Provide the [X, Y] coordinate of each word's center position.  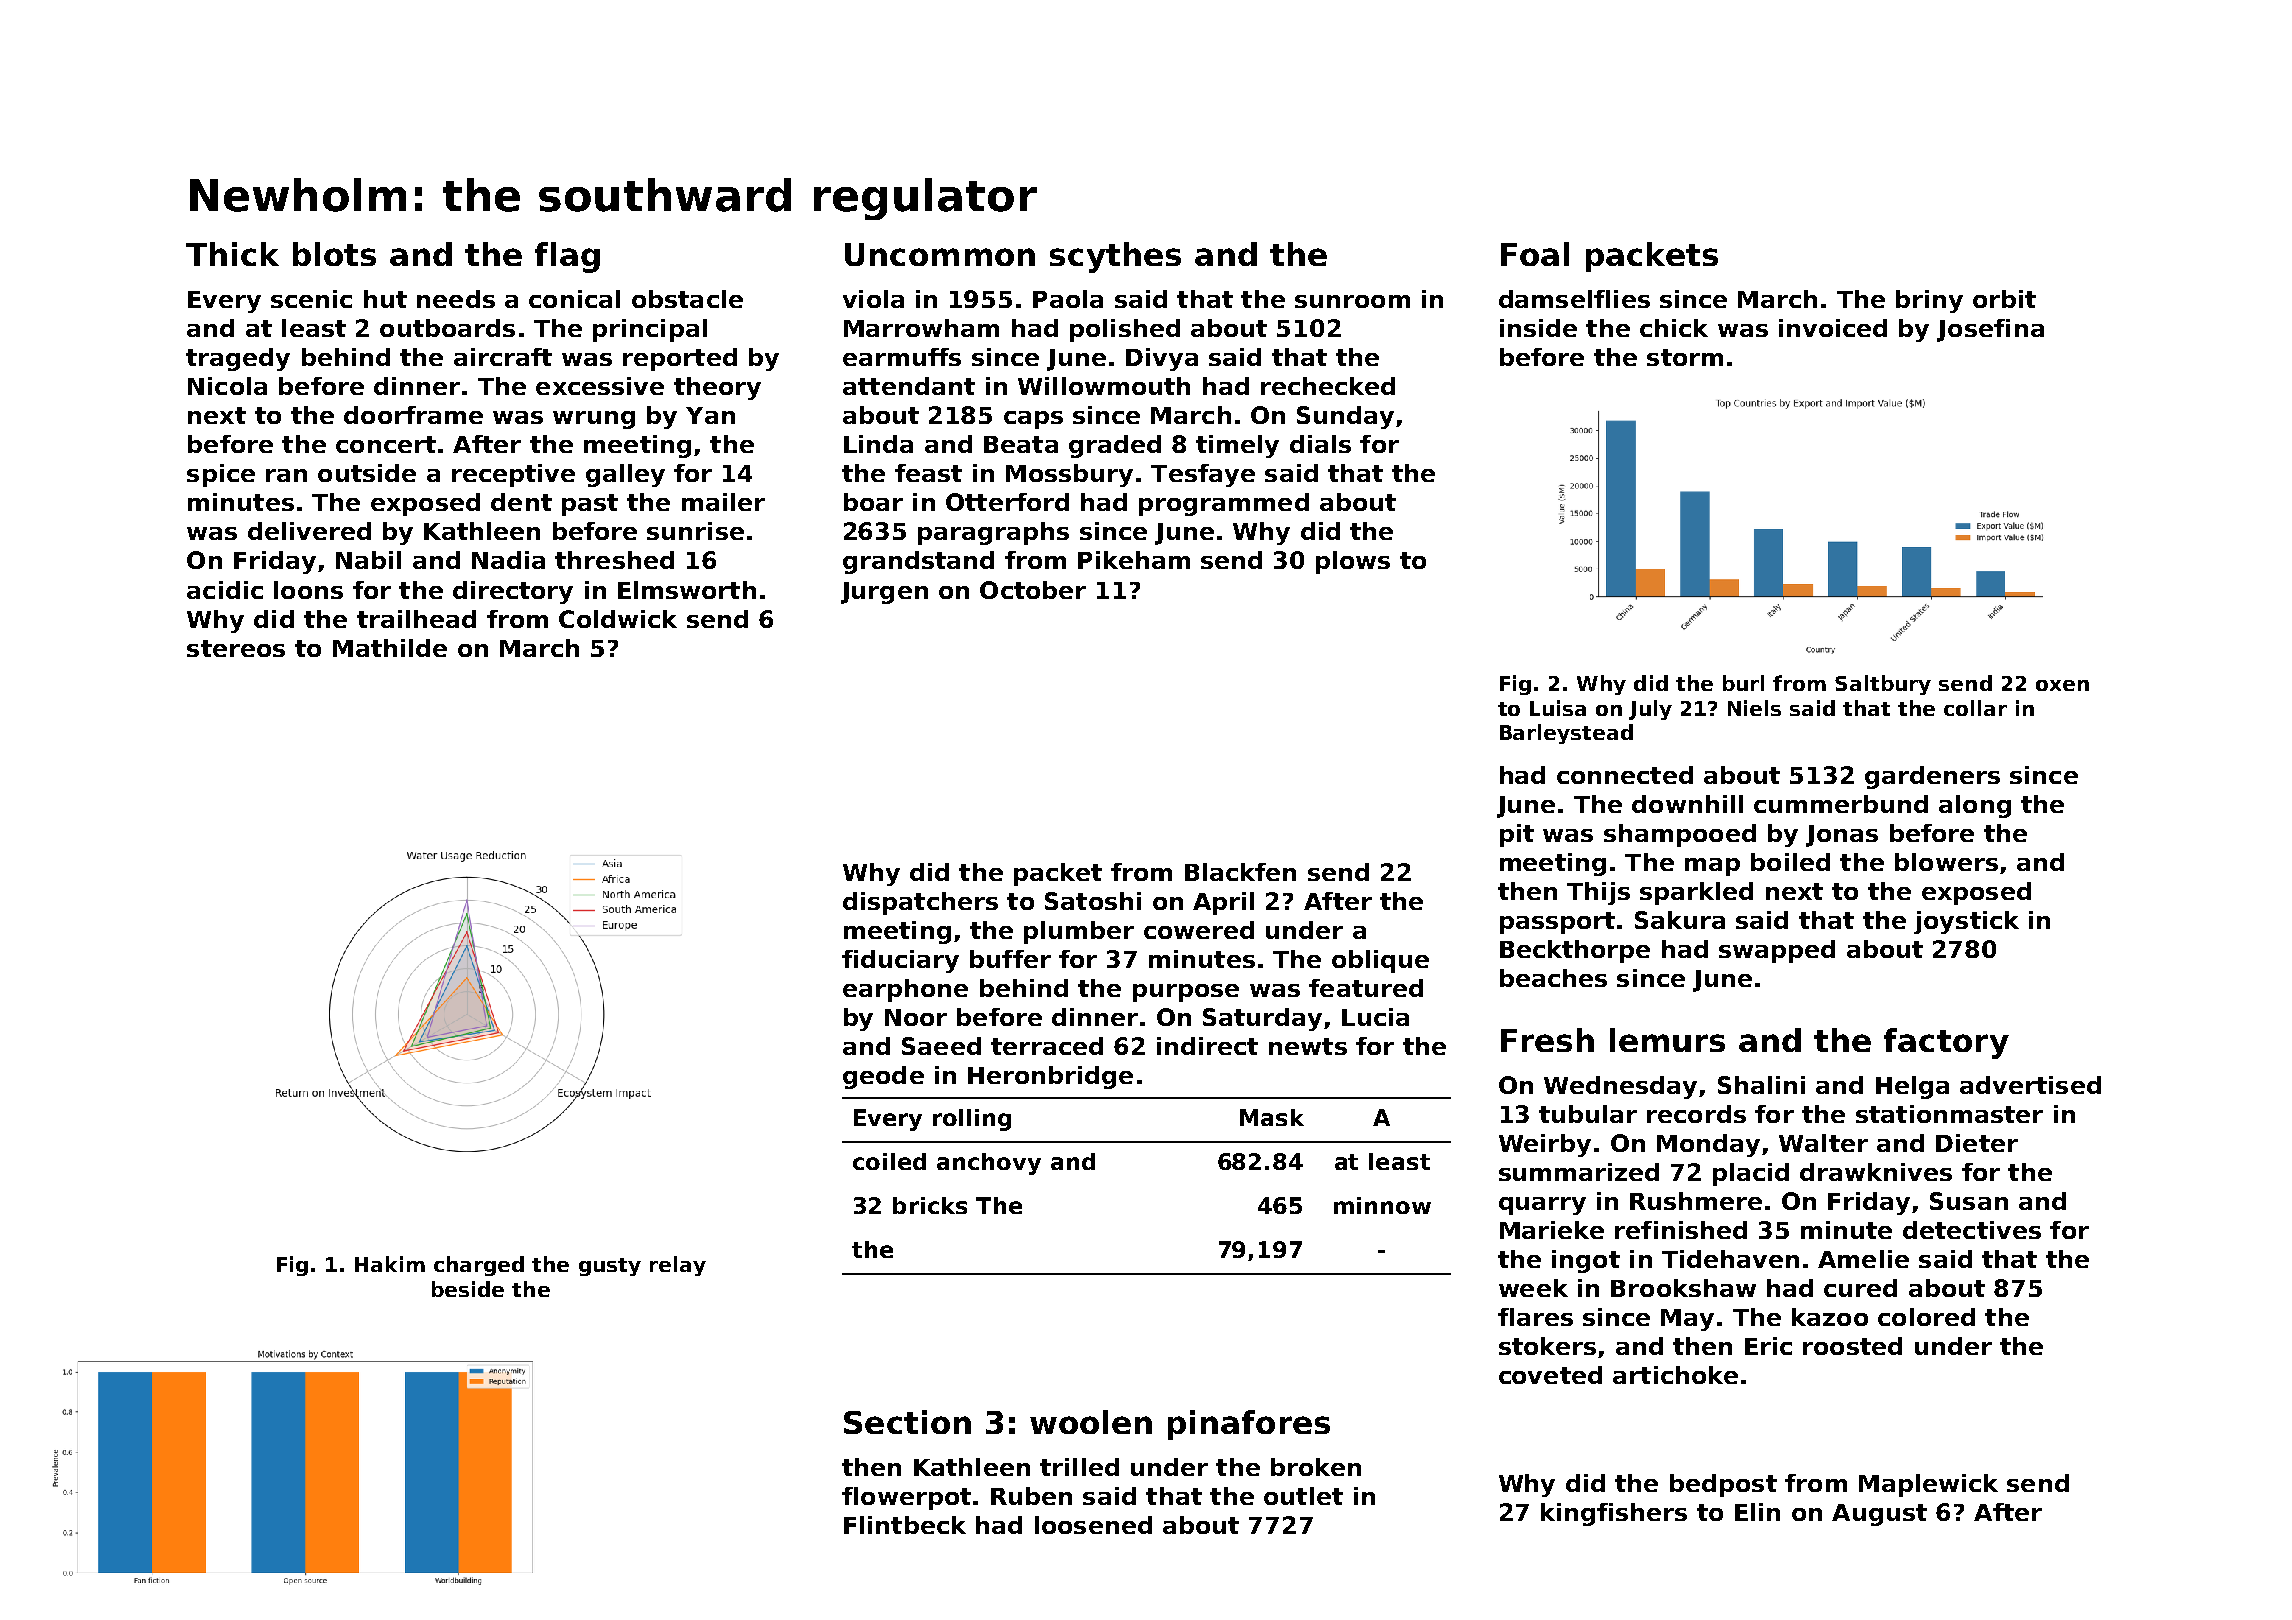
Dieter [1977, 1143]
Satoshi [1093, 901]
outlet [1303, 1496]
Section [907, 1422]
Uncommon [940, 254]
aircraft [503, 357]
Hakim [390, 1264]
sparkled [1696, 893]
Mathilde [390, 648]
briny [1929, 301]
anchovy [989, 1164]
